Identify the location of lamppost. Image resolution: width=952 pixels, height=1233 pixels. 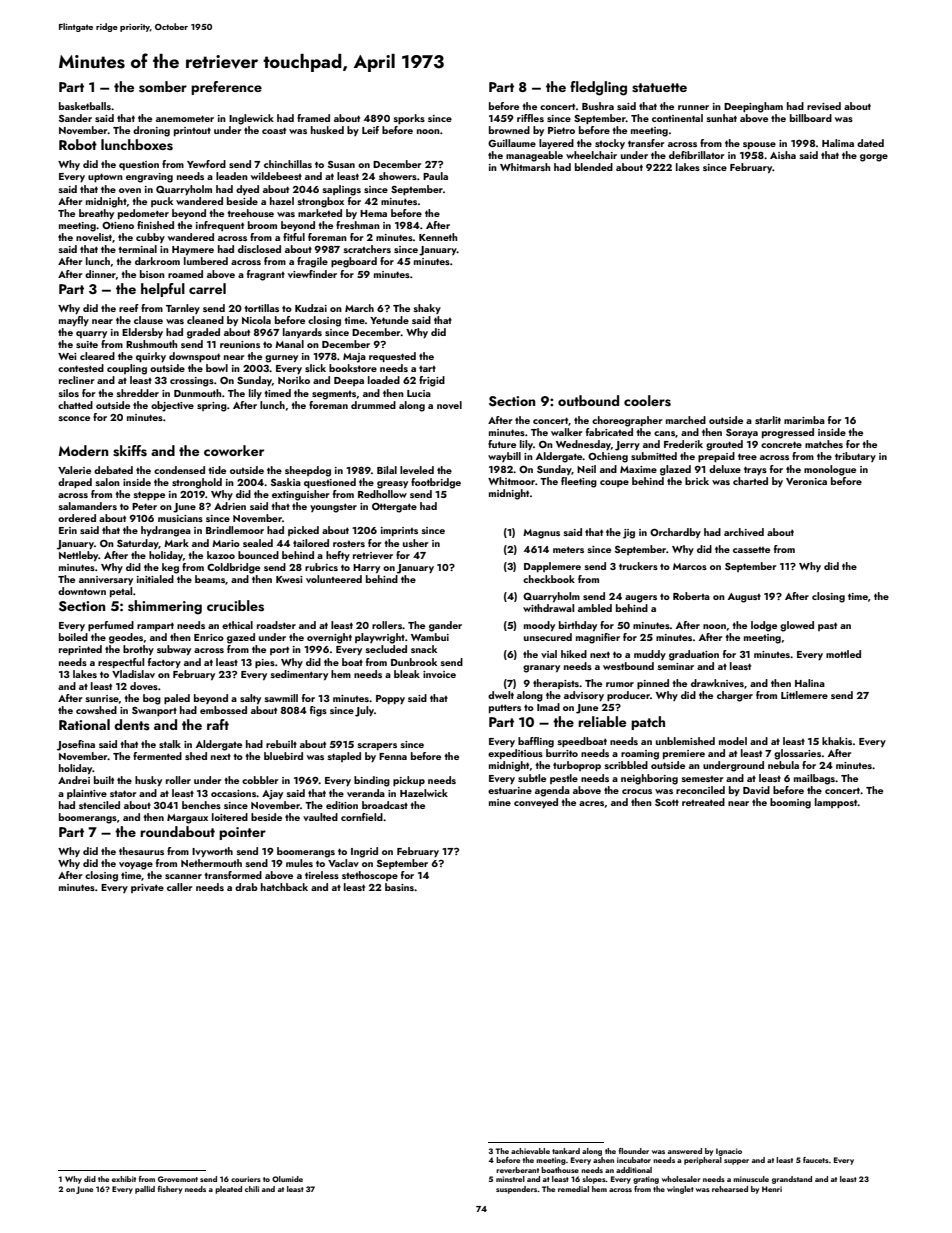
(836, 803).
